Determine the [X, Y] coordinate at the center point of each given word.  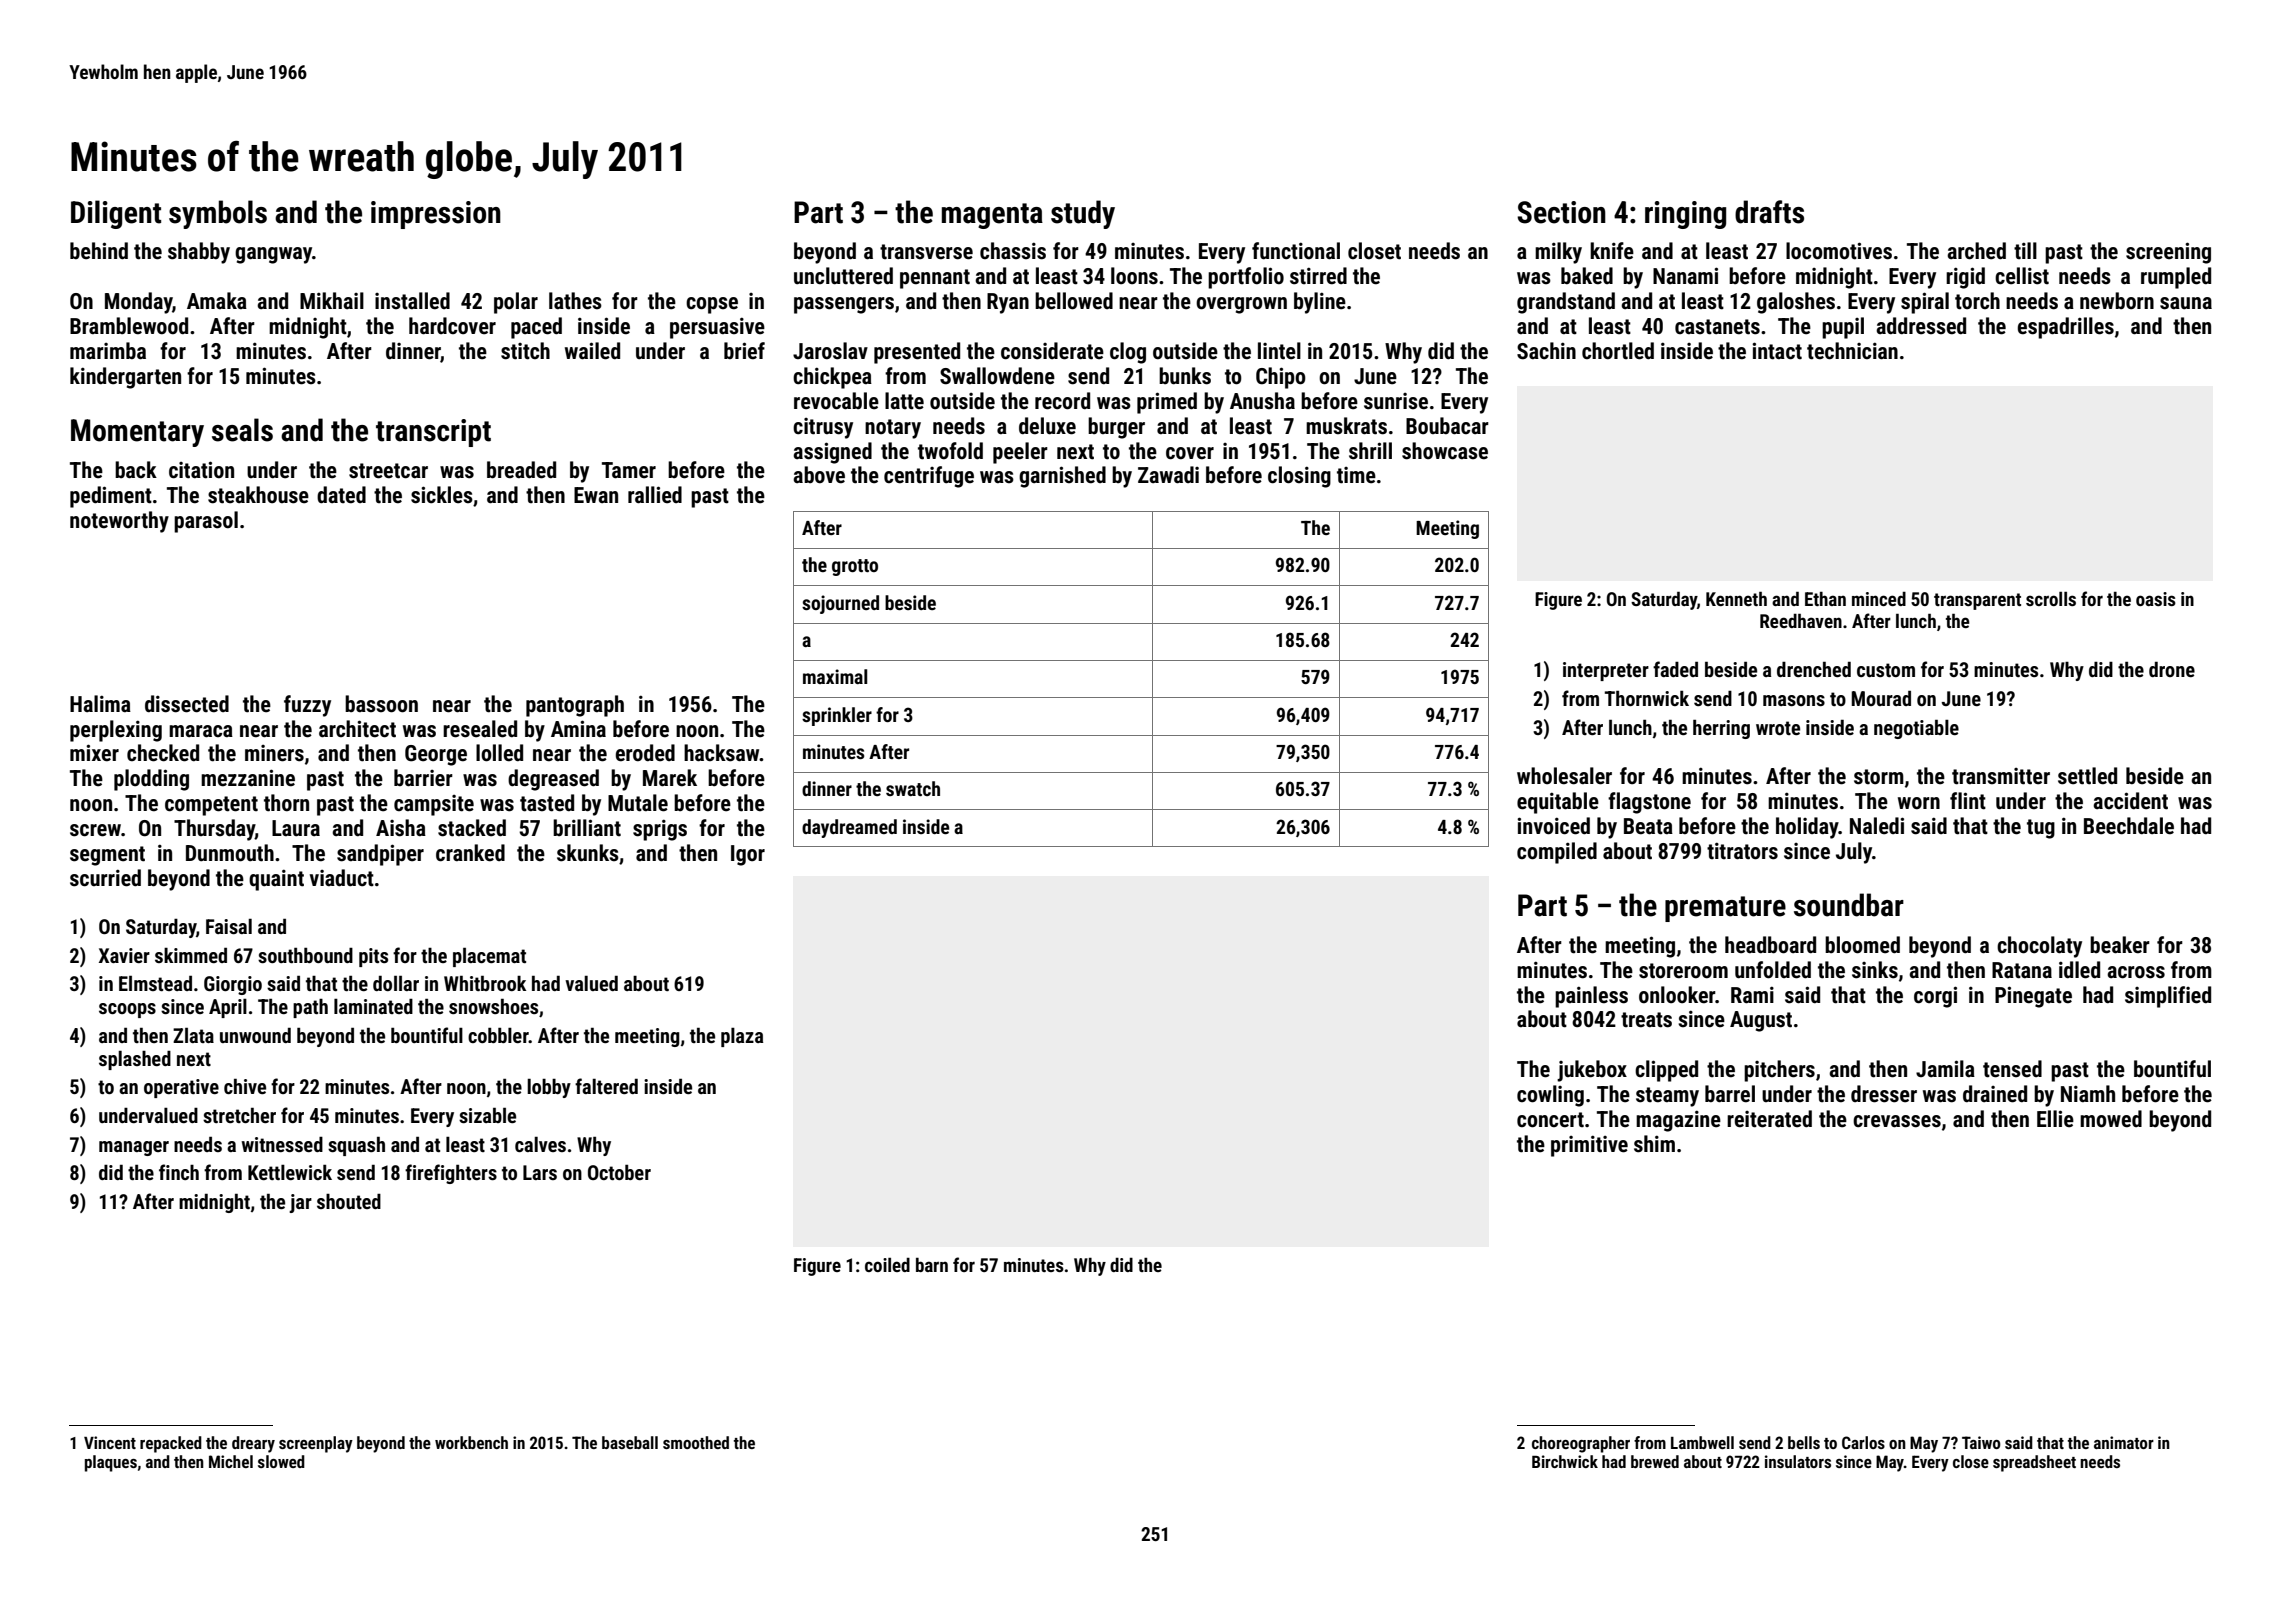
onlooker [1677, 995]
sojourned [840, 604]
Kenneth [1736, 598]
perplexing [116, 731]
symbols [218, 214]
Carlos [1863, 1442]
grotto [855, 567]
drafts [1769, 212]
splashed [135, 1060]
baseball [630, 1442]
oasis [2156, 599]
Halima [100, 703]
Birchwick [1565, 1461]
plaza [742, 1037]
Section [1561, 212]
